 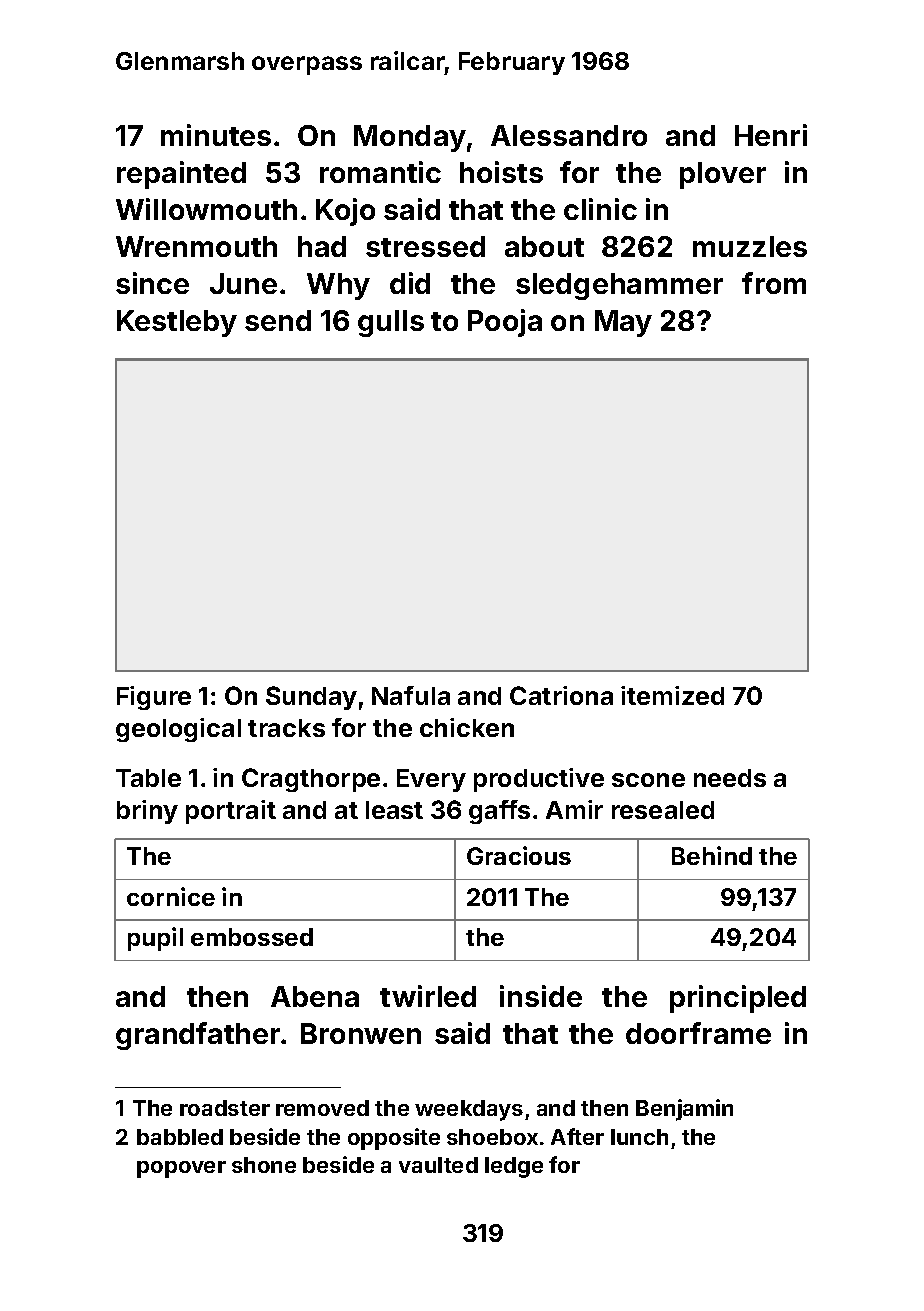 I want to click on Pooja, so click(x=505, y=323).
